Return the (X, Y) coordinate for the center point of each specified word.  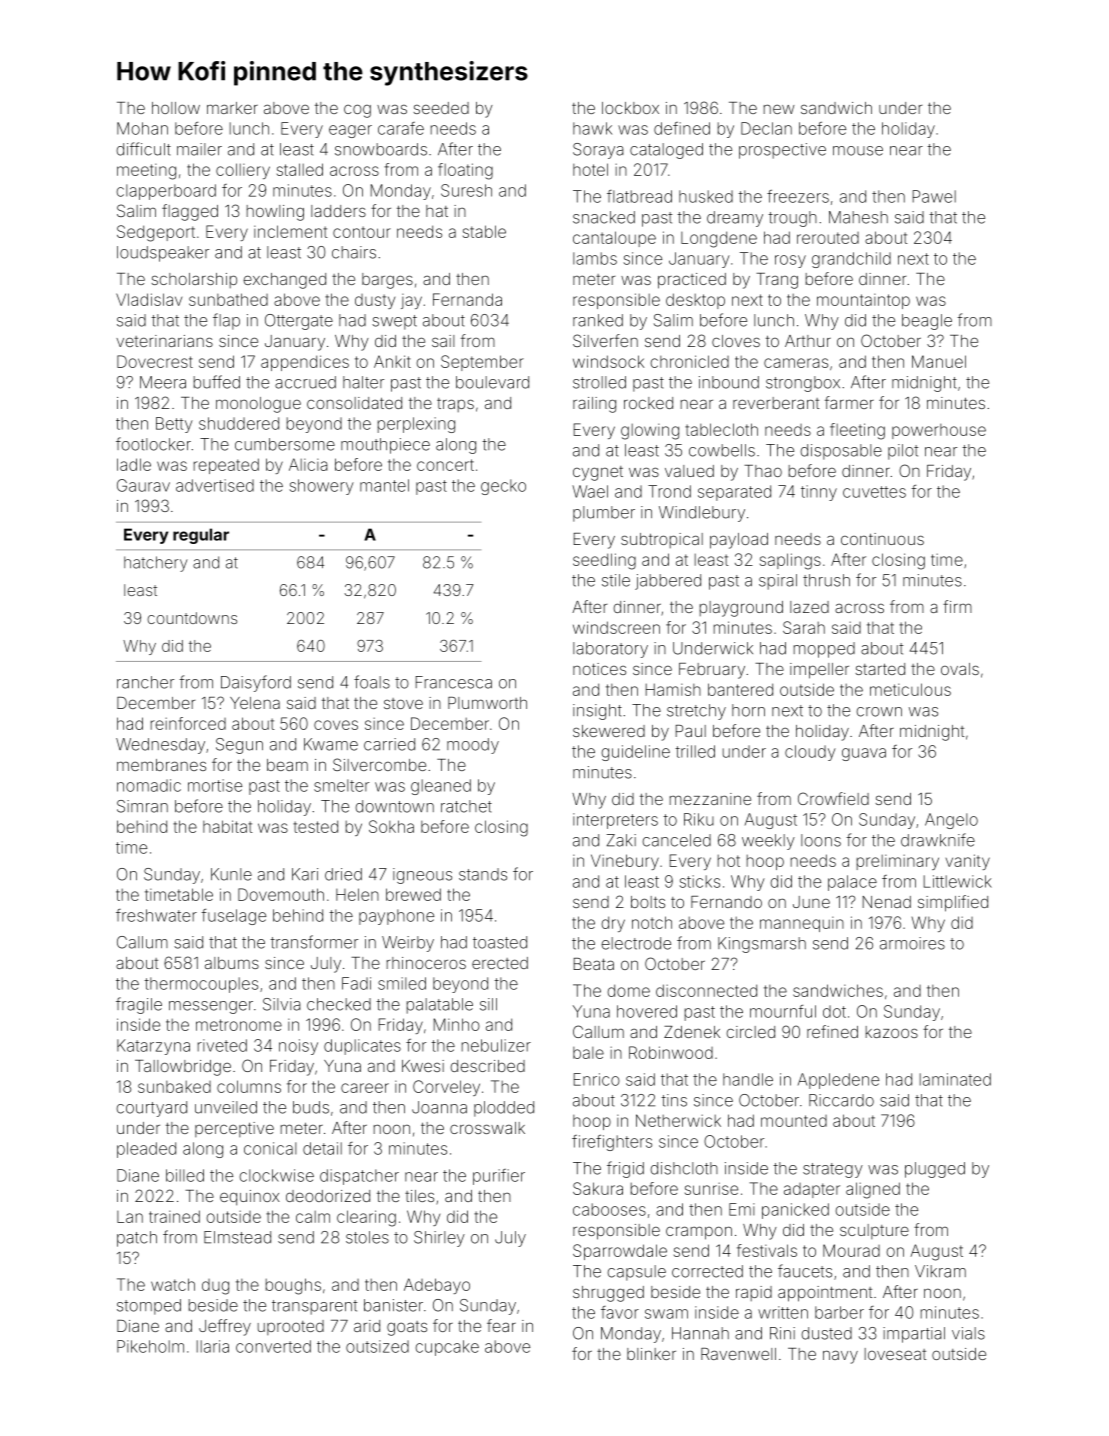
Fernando (726, 902)
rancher (145, 682)
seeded (441, 108)
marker (232, 108)
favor (620, 1312)
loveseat (895, 1354)
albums (232, 963)
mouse (858, 151)
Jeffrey (225, 1327)
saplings (790, 561)
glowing (650, 432)
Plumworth (487, 703)
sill (488, 1004)
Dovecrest (155, 361)
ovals (960, 669)
